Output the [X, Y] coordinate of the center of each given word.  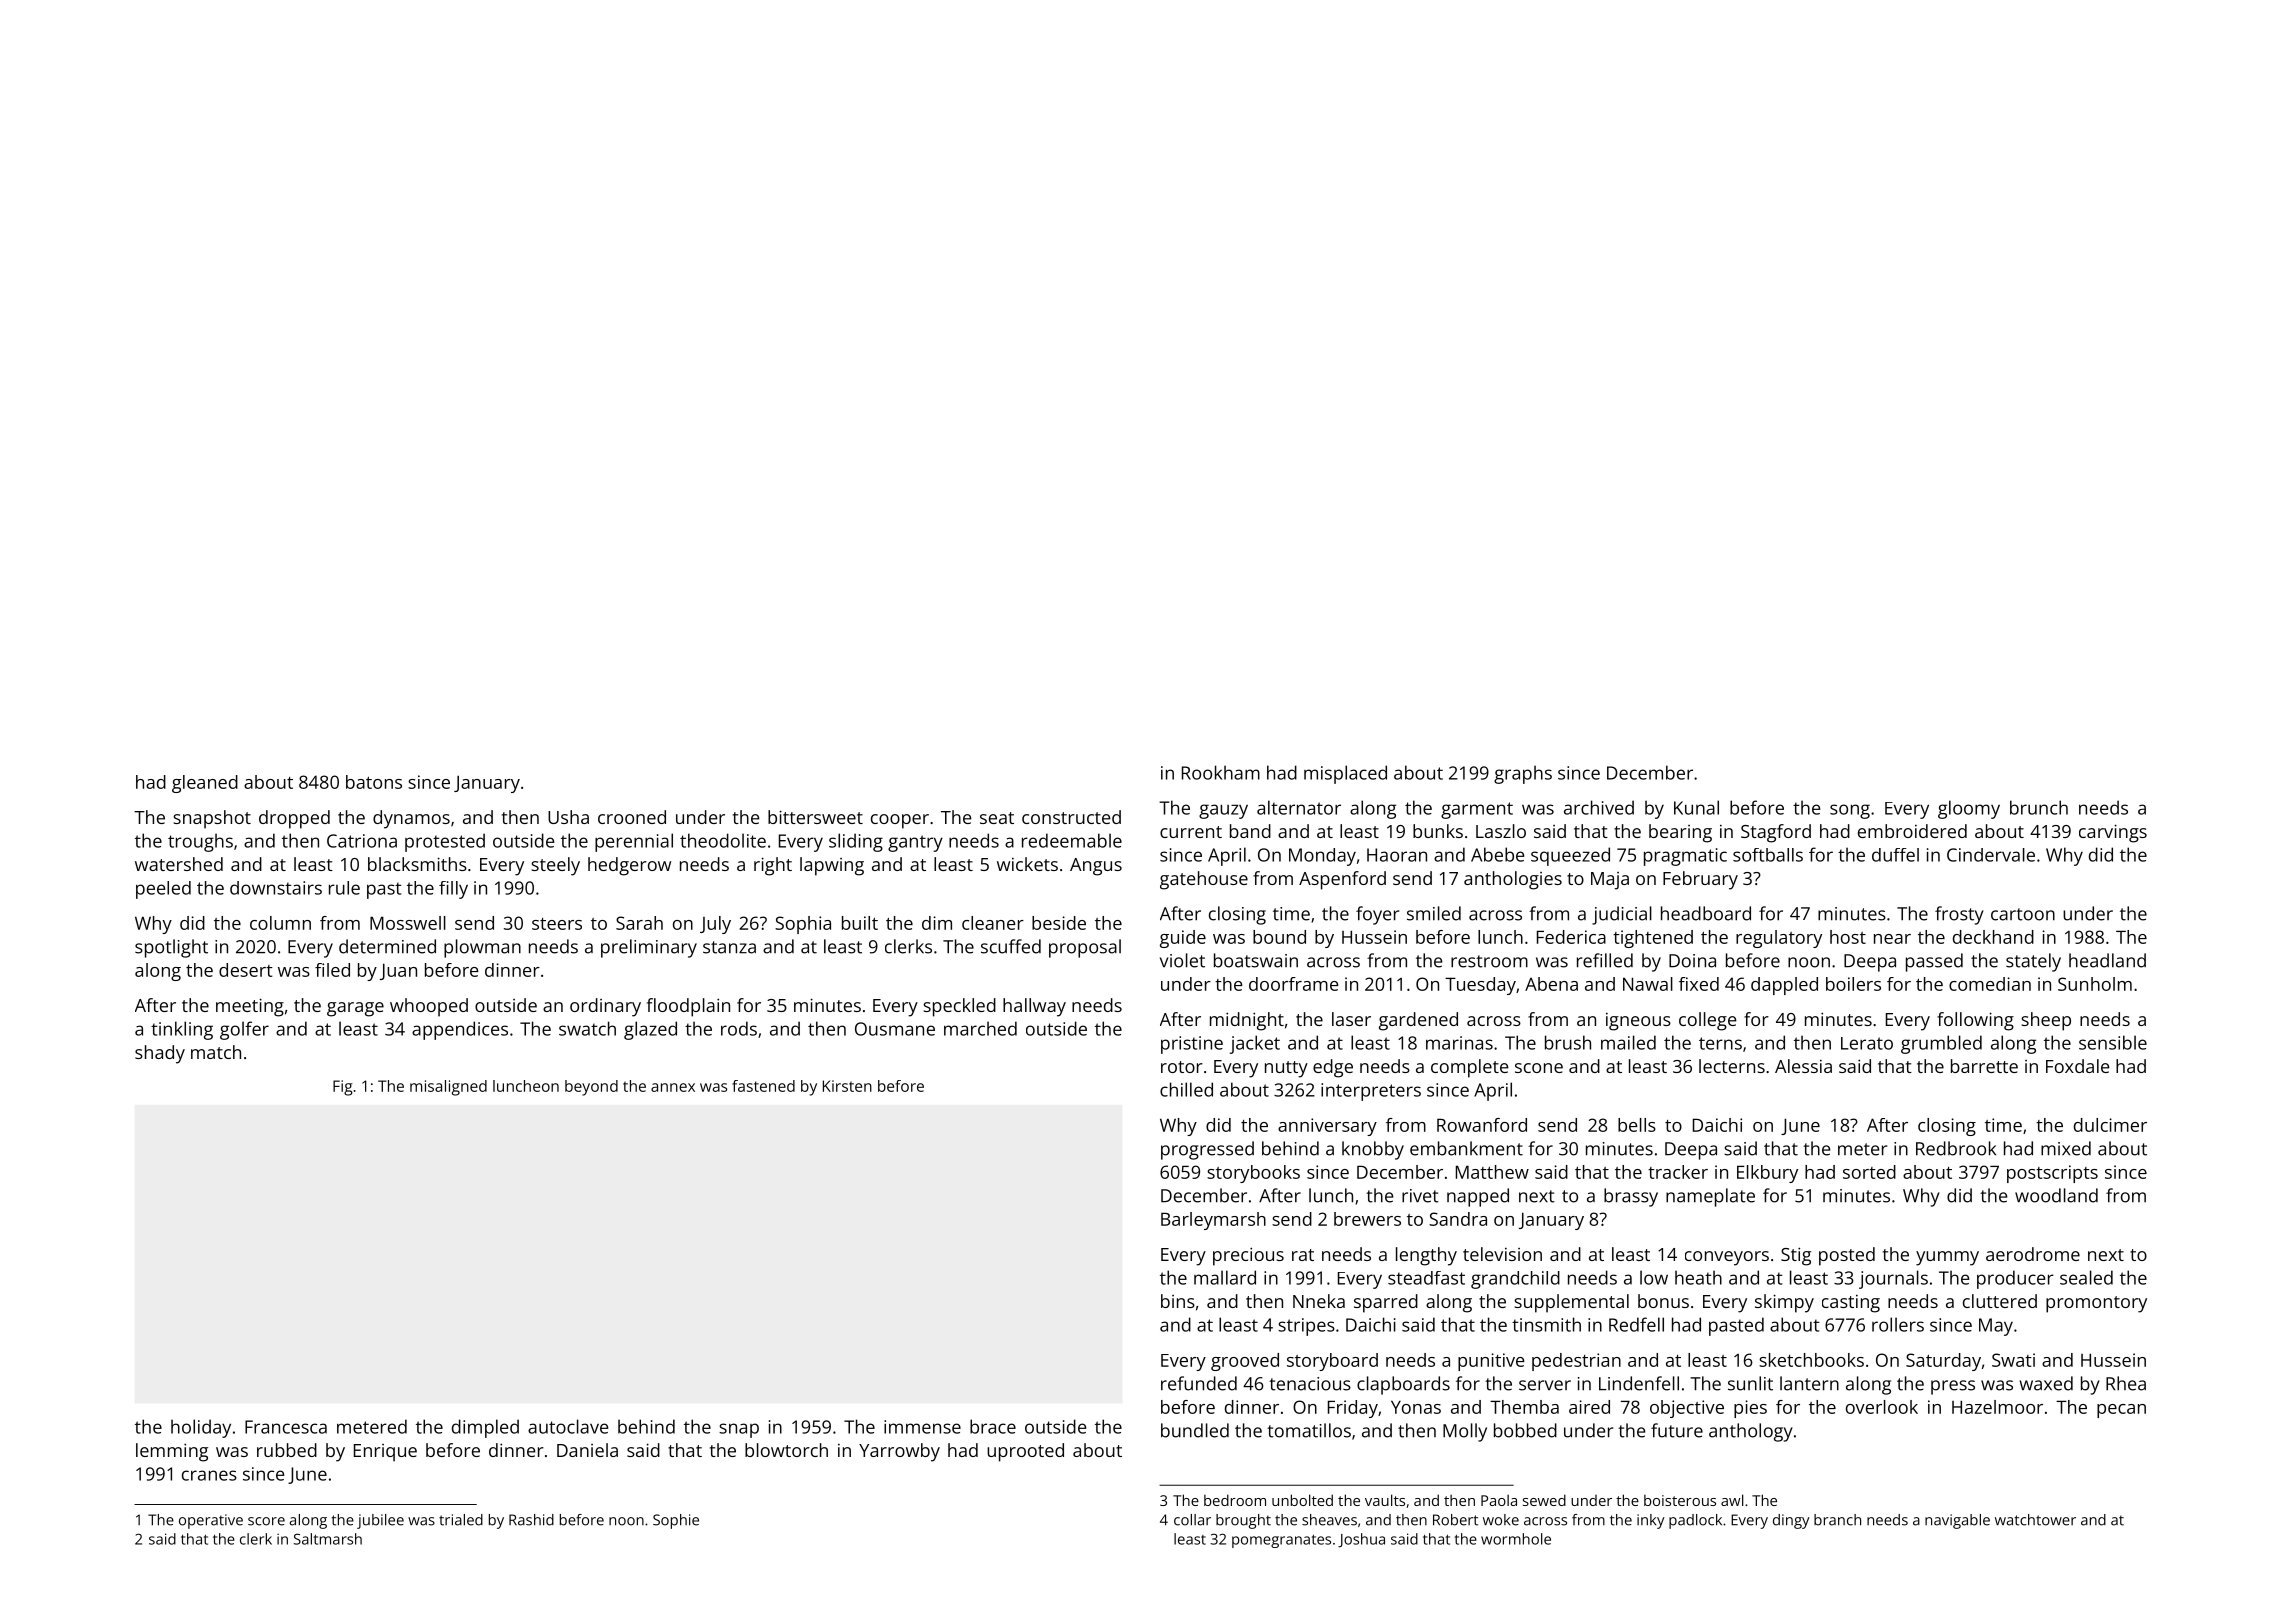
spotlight [171, 948]
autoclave [568, 1426]
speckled [959, 1007]
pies [1750, 1409]
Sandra [1458, 1219]
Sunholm [2095, 984]
